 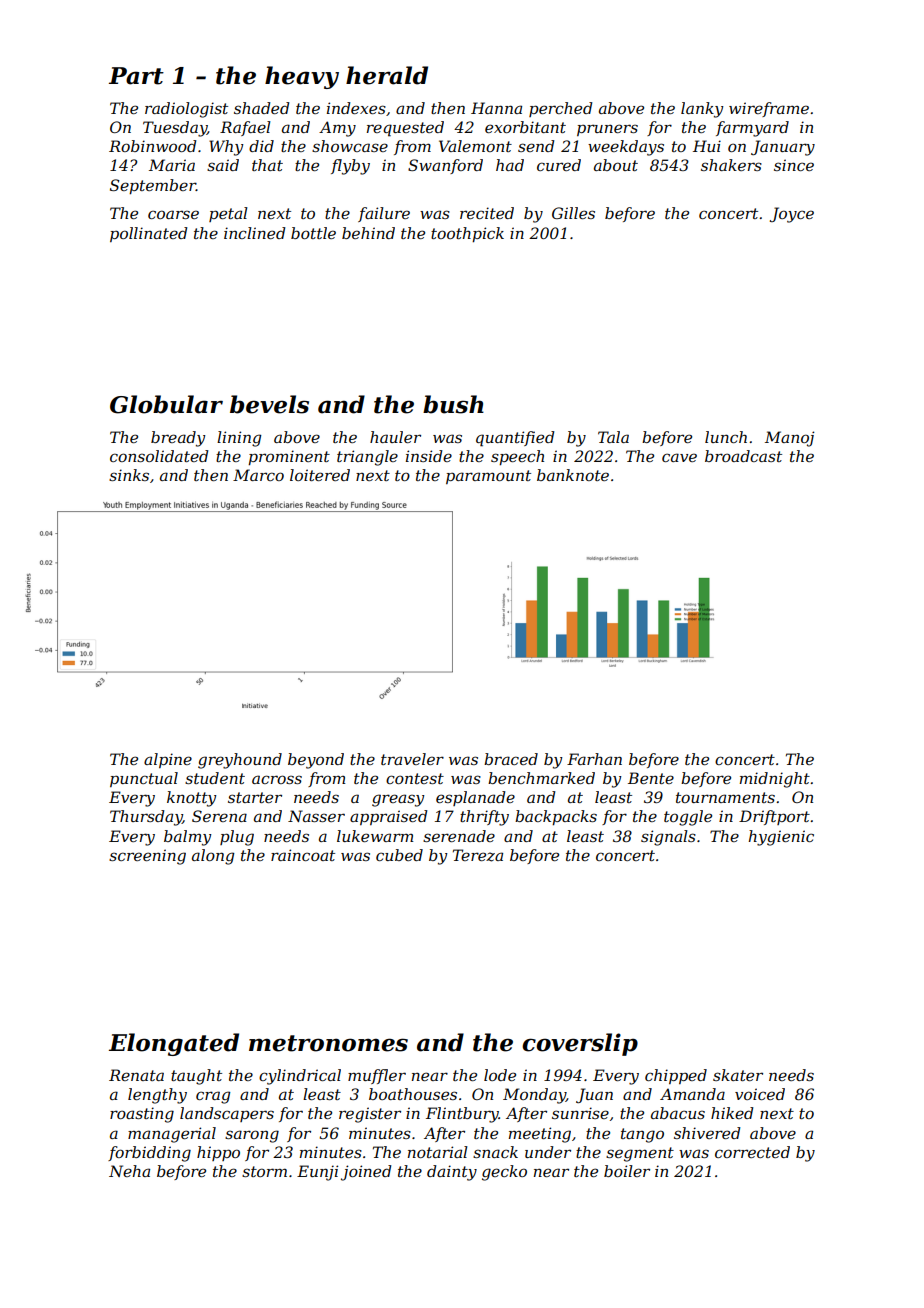 I want to click on gecko, so click(x=504, y=1173).
